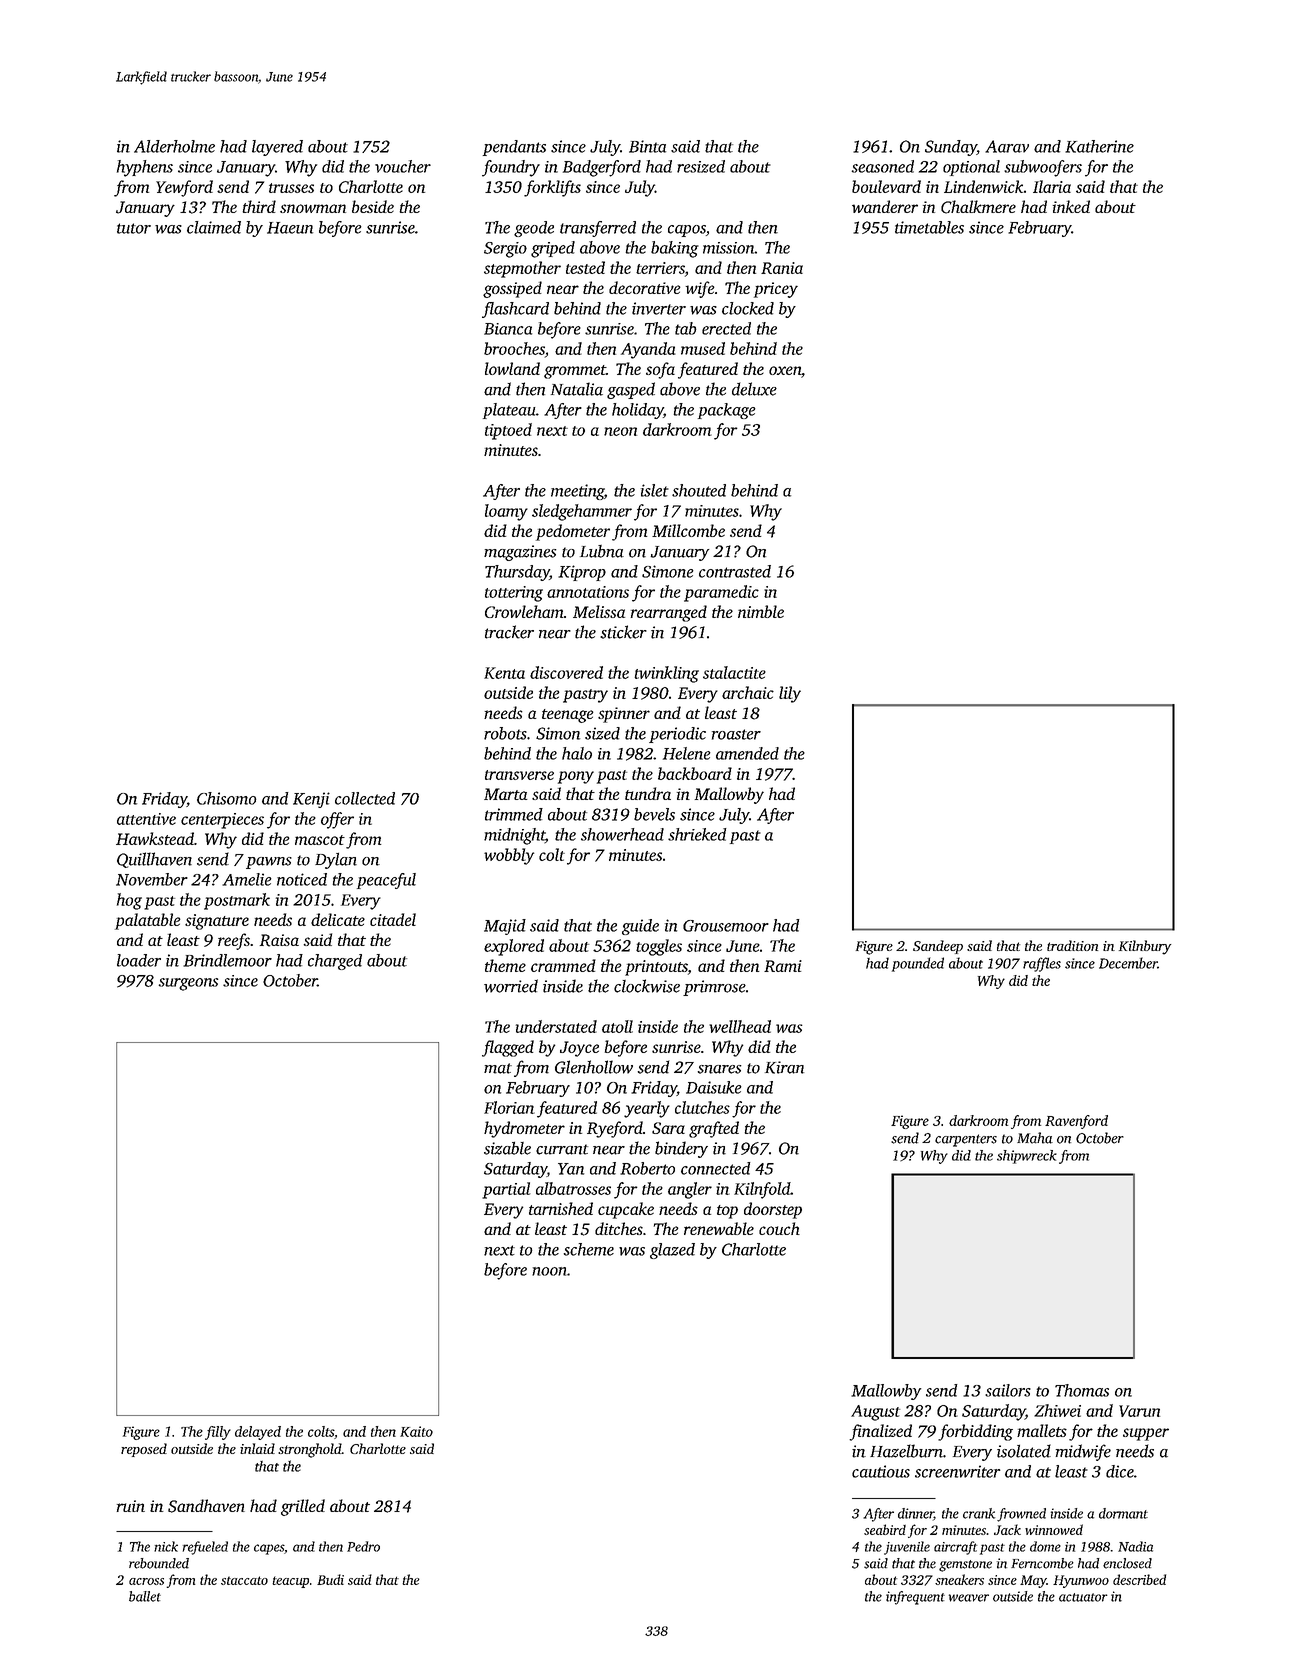  What do you see at coordinates (174, 146) in the screenshot?
I see `Alderholme` at bounding box center [174, 146].
